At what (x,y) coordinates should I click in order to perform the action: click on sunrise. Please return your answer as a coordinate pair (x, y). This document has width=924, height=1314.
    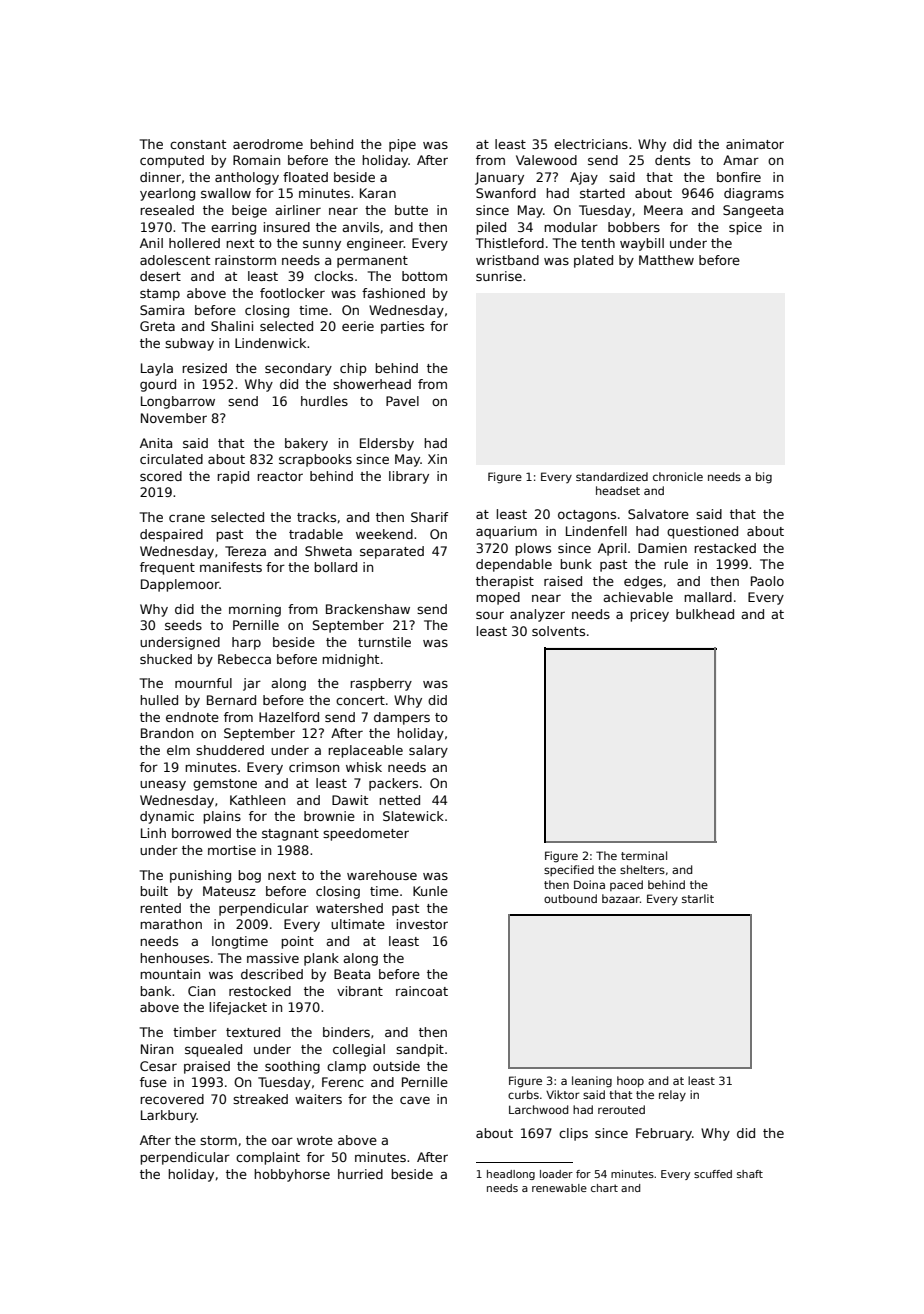
    Looking at the image, I should click on (499, 276).
